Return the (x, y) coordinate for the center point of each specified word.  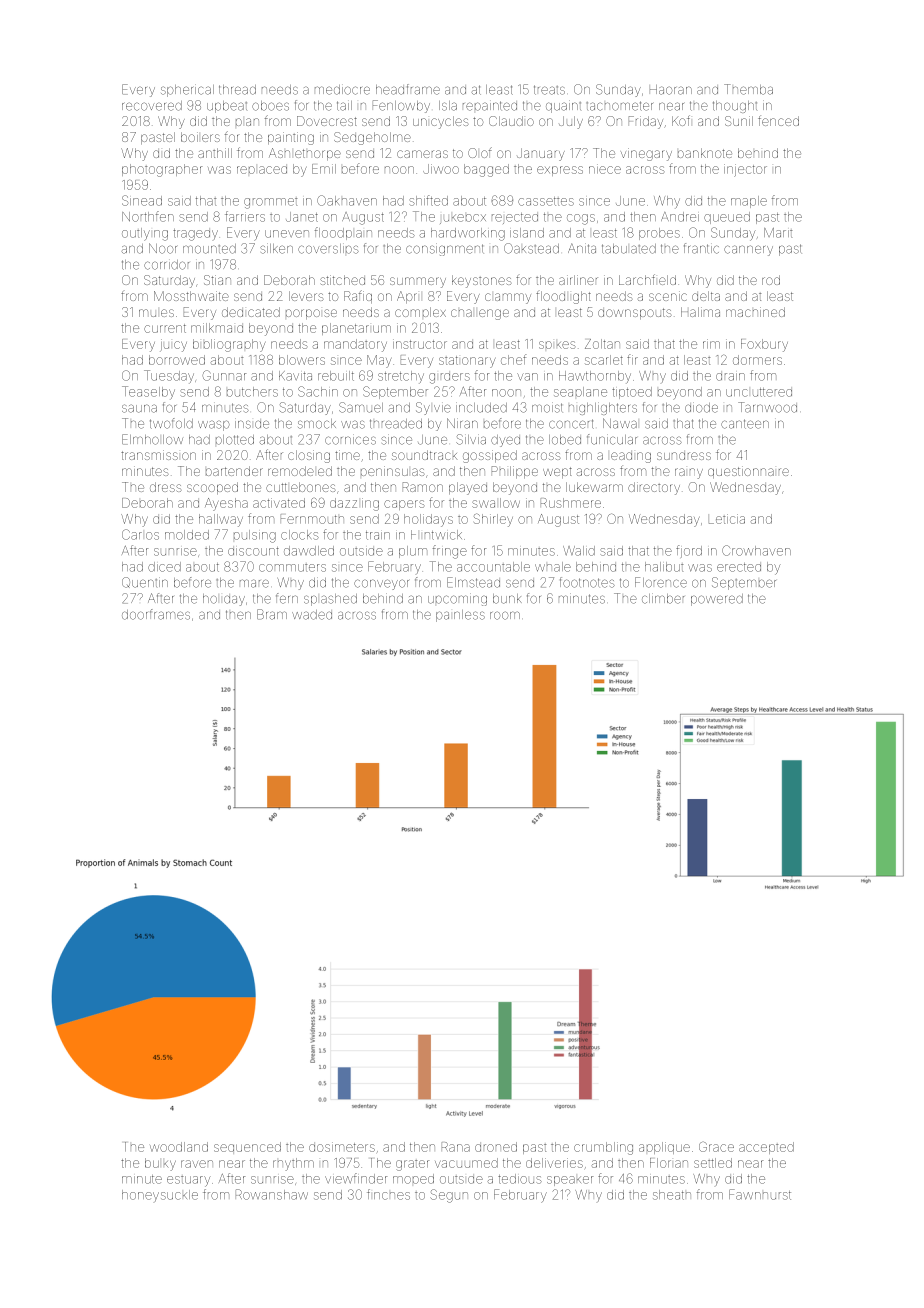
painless (460, 616)
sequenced (247, 1147)
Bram (272, 614)
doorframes (156, 614)
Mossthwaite (191, 296)
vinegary (646, 154)
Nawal (620, 423)
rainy (689, 473)
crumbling (603, 1148)
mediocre (342, 90)
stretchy (401, 377)
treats (549, 90)
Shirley (493, 520)
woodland (179, 1147)
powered (717, 600)
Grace (716, 1147)
